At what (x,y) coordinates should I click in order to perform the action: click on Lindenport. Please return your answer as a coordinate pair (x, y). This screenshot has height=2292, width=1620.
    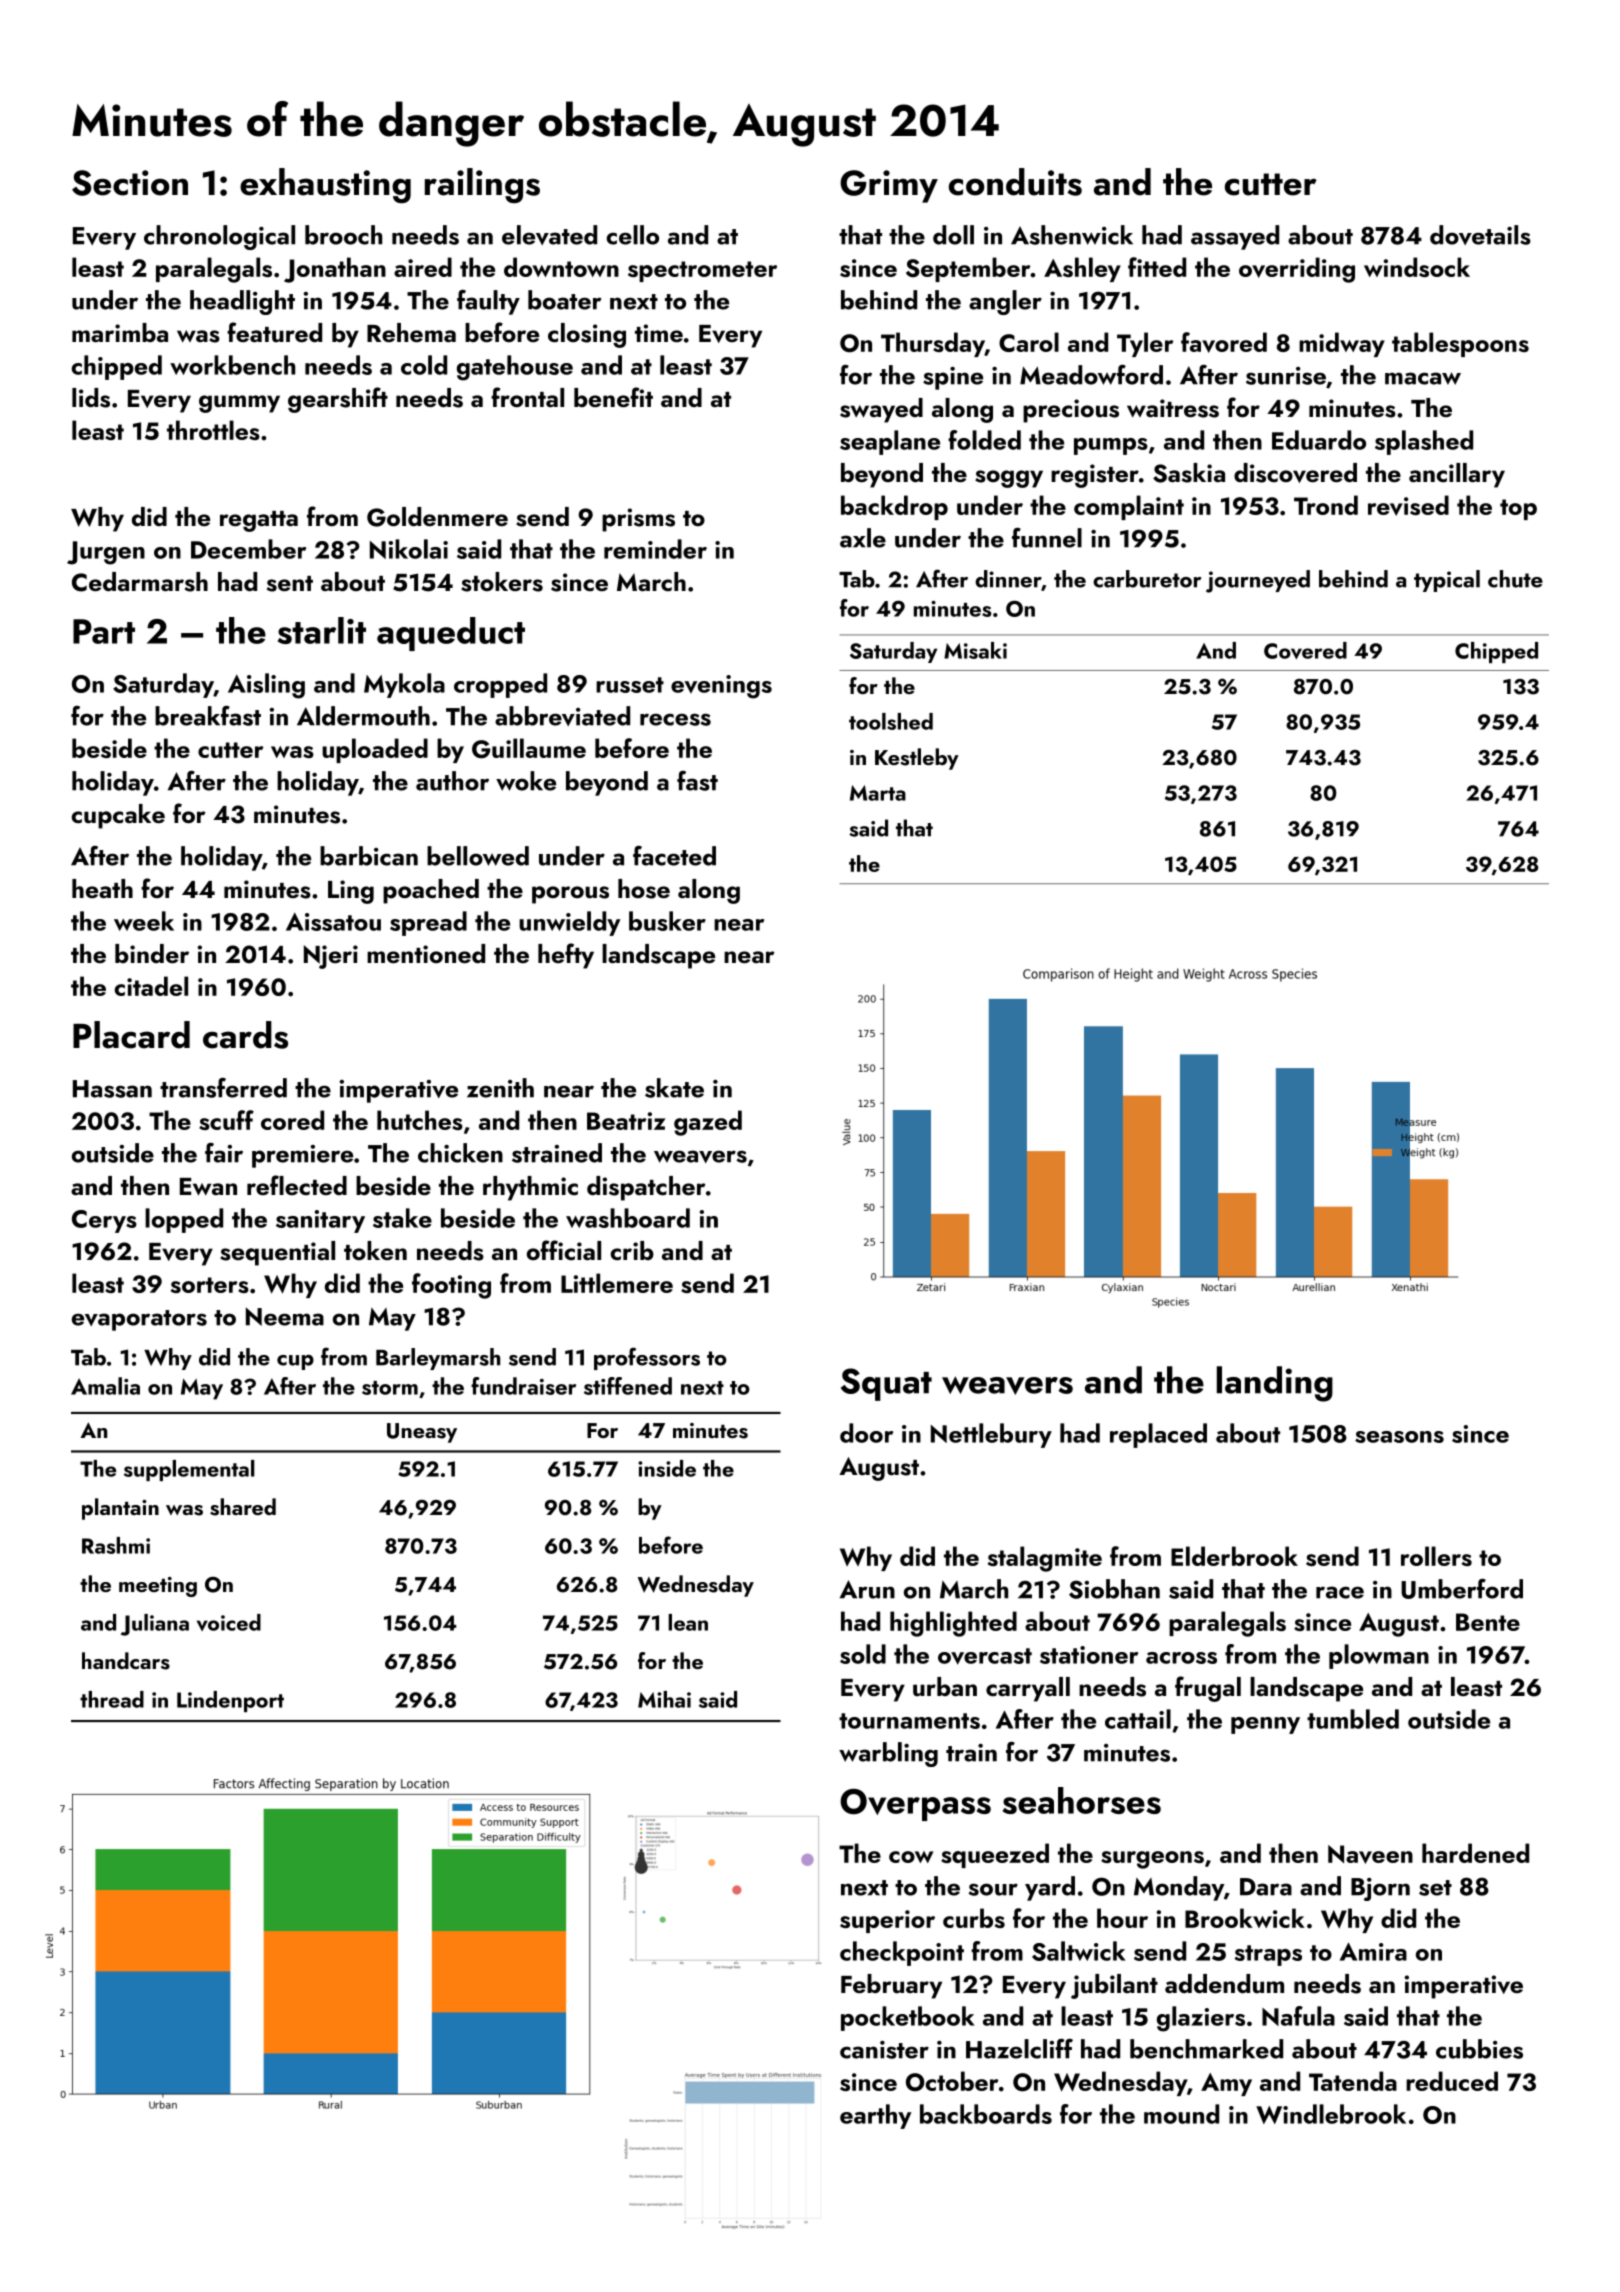
    Looking at the image, I should click on (230, 1701).
